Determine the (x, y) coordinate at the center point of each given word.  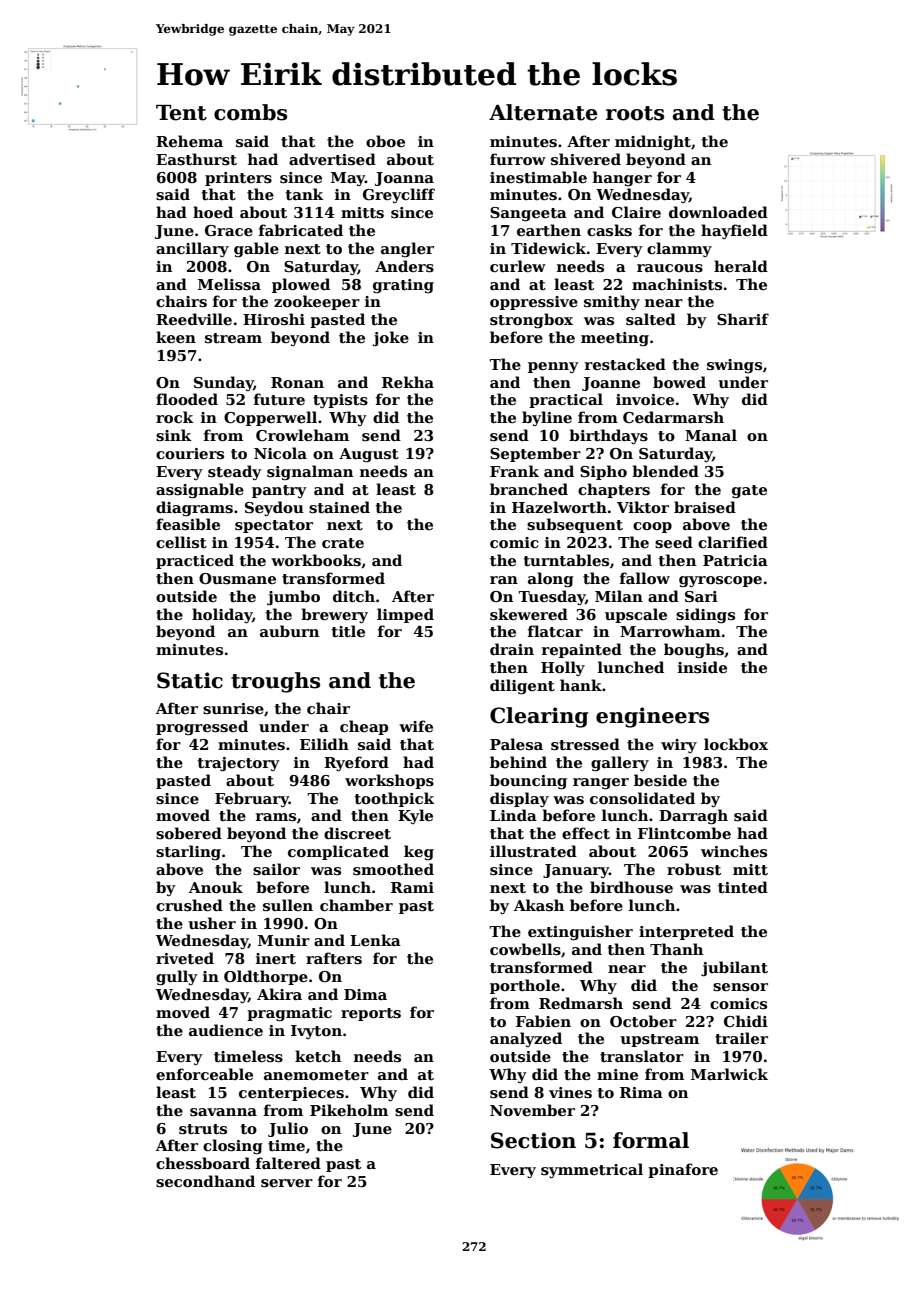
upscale (636, 615)
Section (533, 1140)
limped (405, 615)
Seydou (274, 508)
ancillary (192, 249)
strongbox (531, 320)
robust (694, 869)
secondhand (205, 1181)
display (519, 799)
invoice (645, 399)
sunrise (233, 708)
